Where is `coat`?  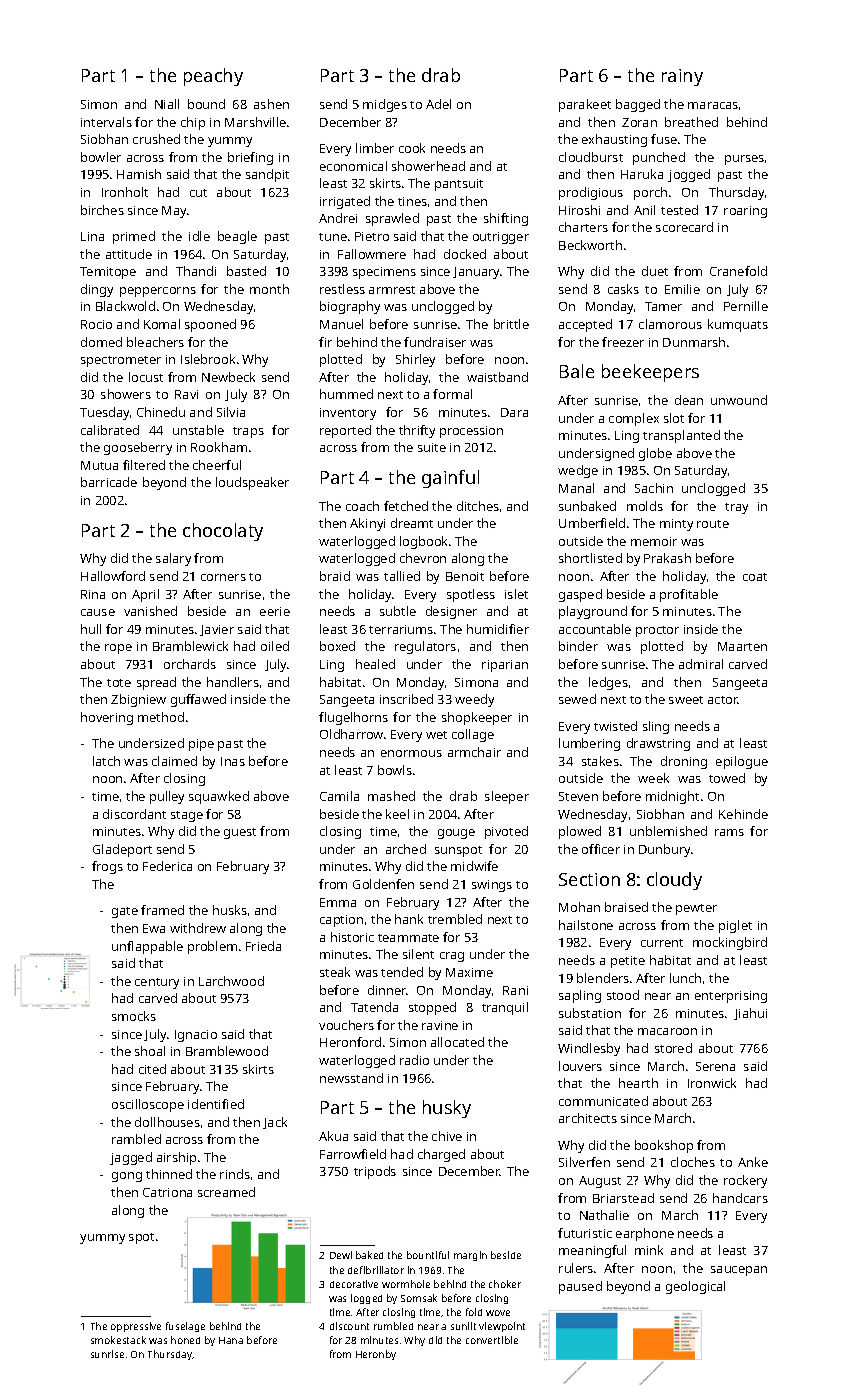
coat is located at coordinates (755, 577).
